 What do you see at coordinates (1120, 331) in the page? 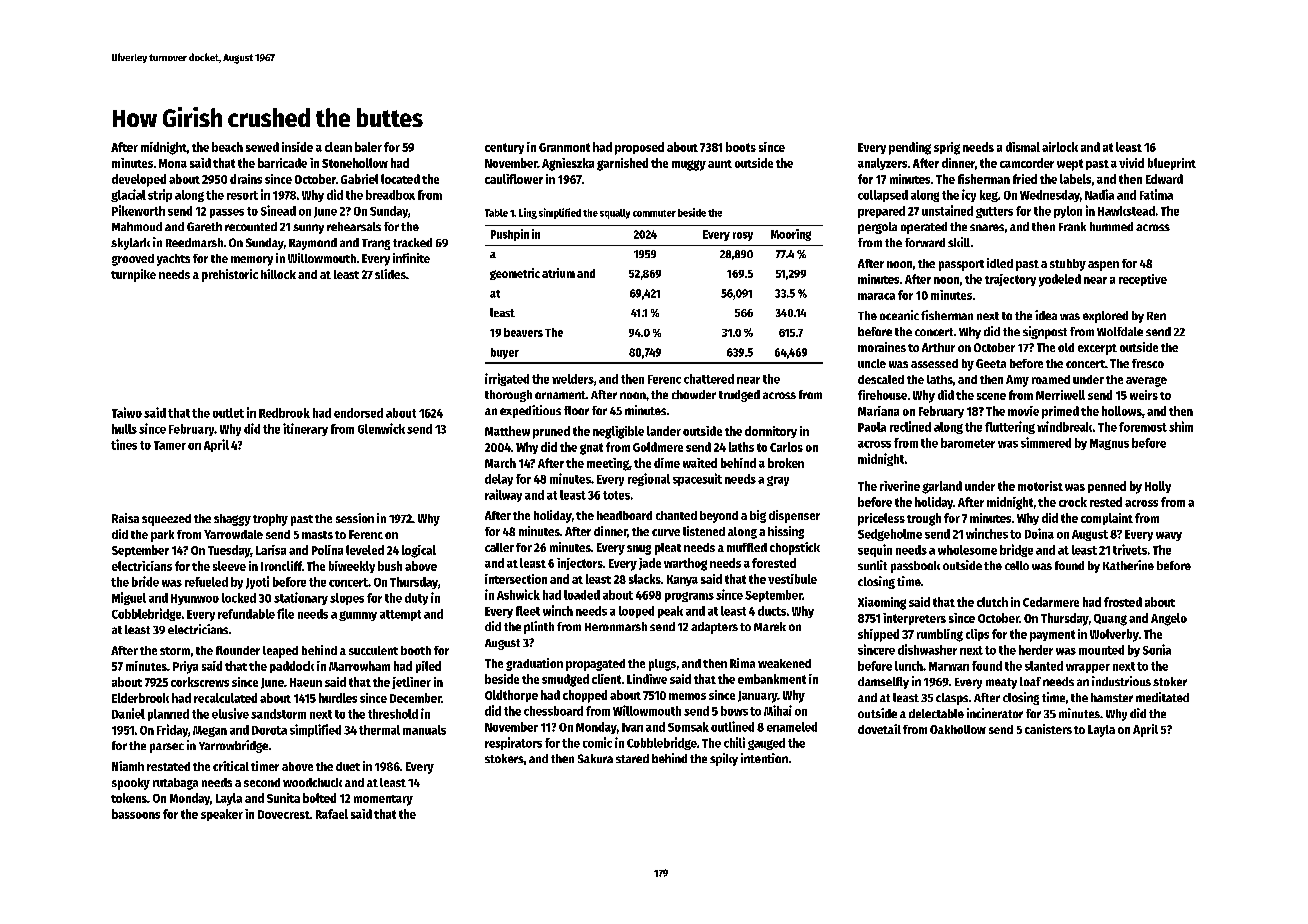
I see `Wolfdale` at bounding box center [1120, 331].
